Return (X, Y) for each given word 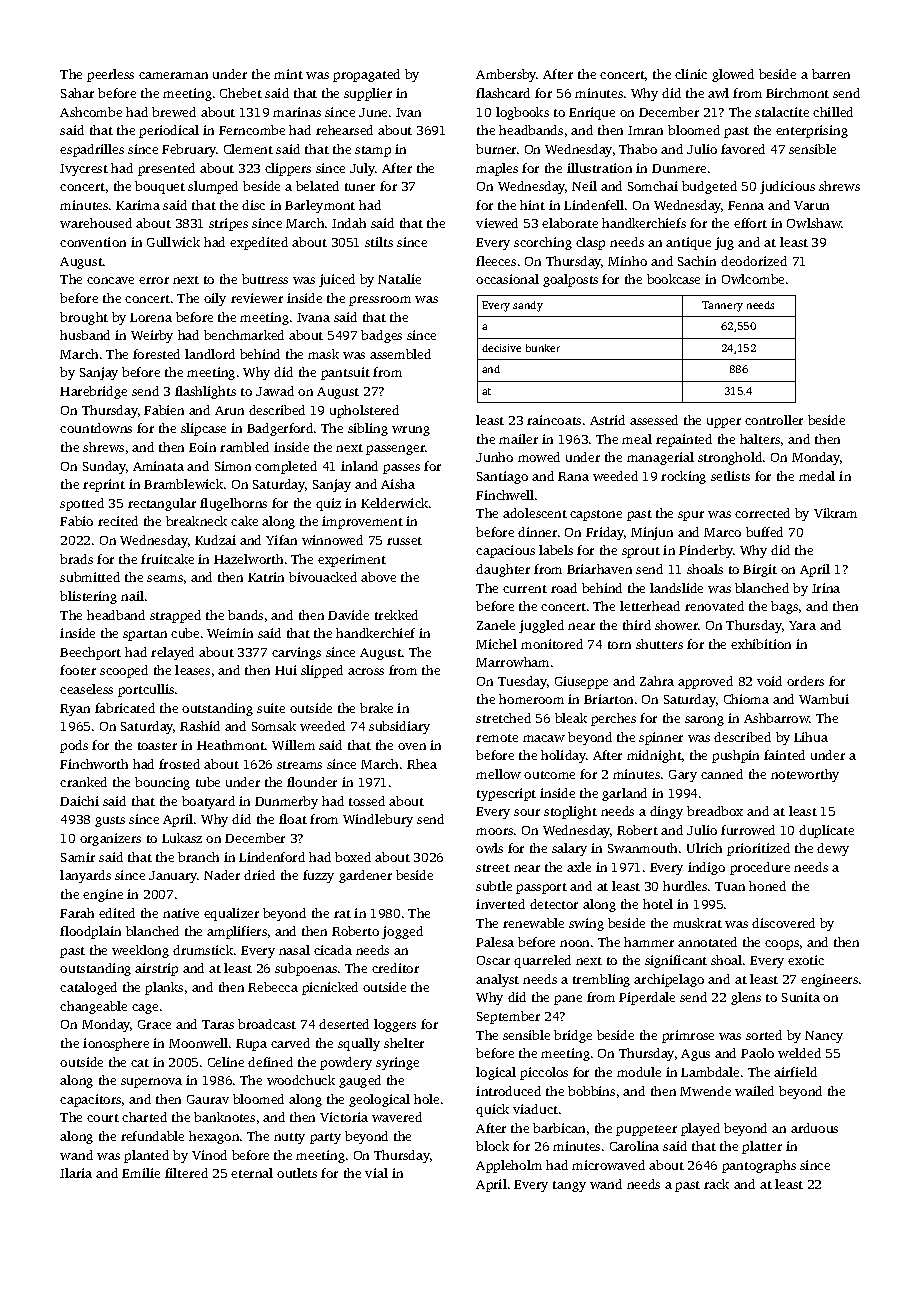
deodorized (754, 261)
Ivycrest (84, 170)
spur (691, 516)
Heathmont (231, 745)
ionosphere (116, 1044)
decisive (501, 348)
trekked (396, 615)
